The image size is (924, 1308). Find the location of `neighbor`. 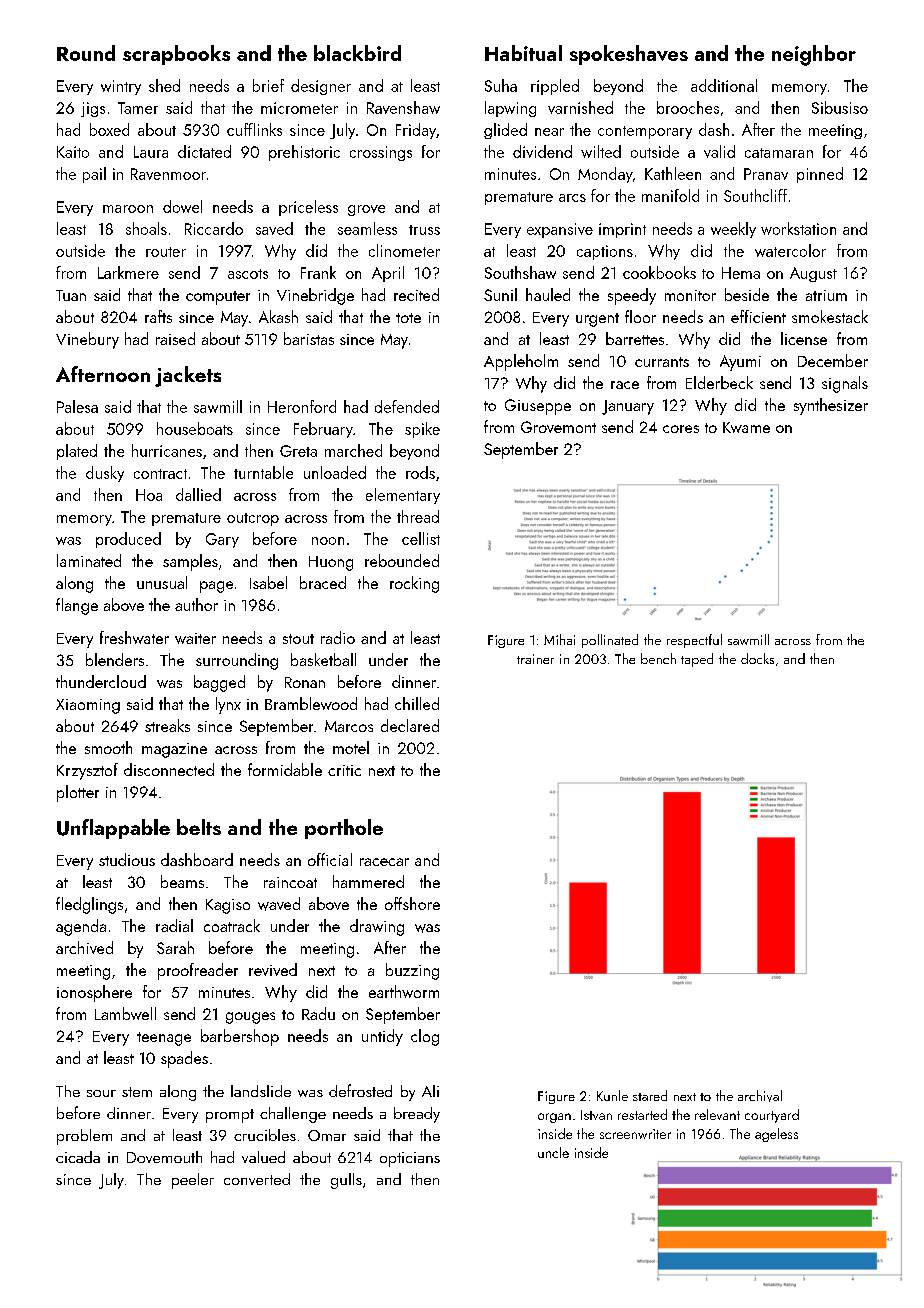

neighbor is located at coordinates (814, 55).
